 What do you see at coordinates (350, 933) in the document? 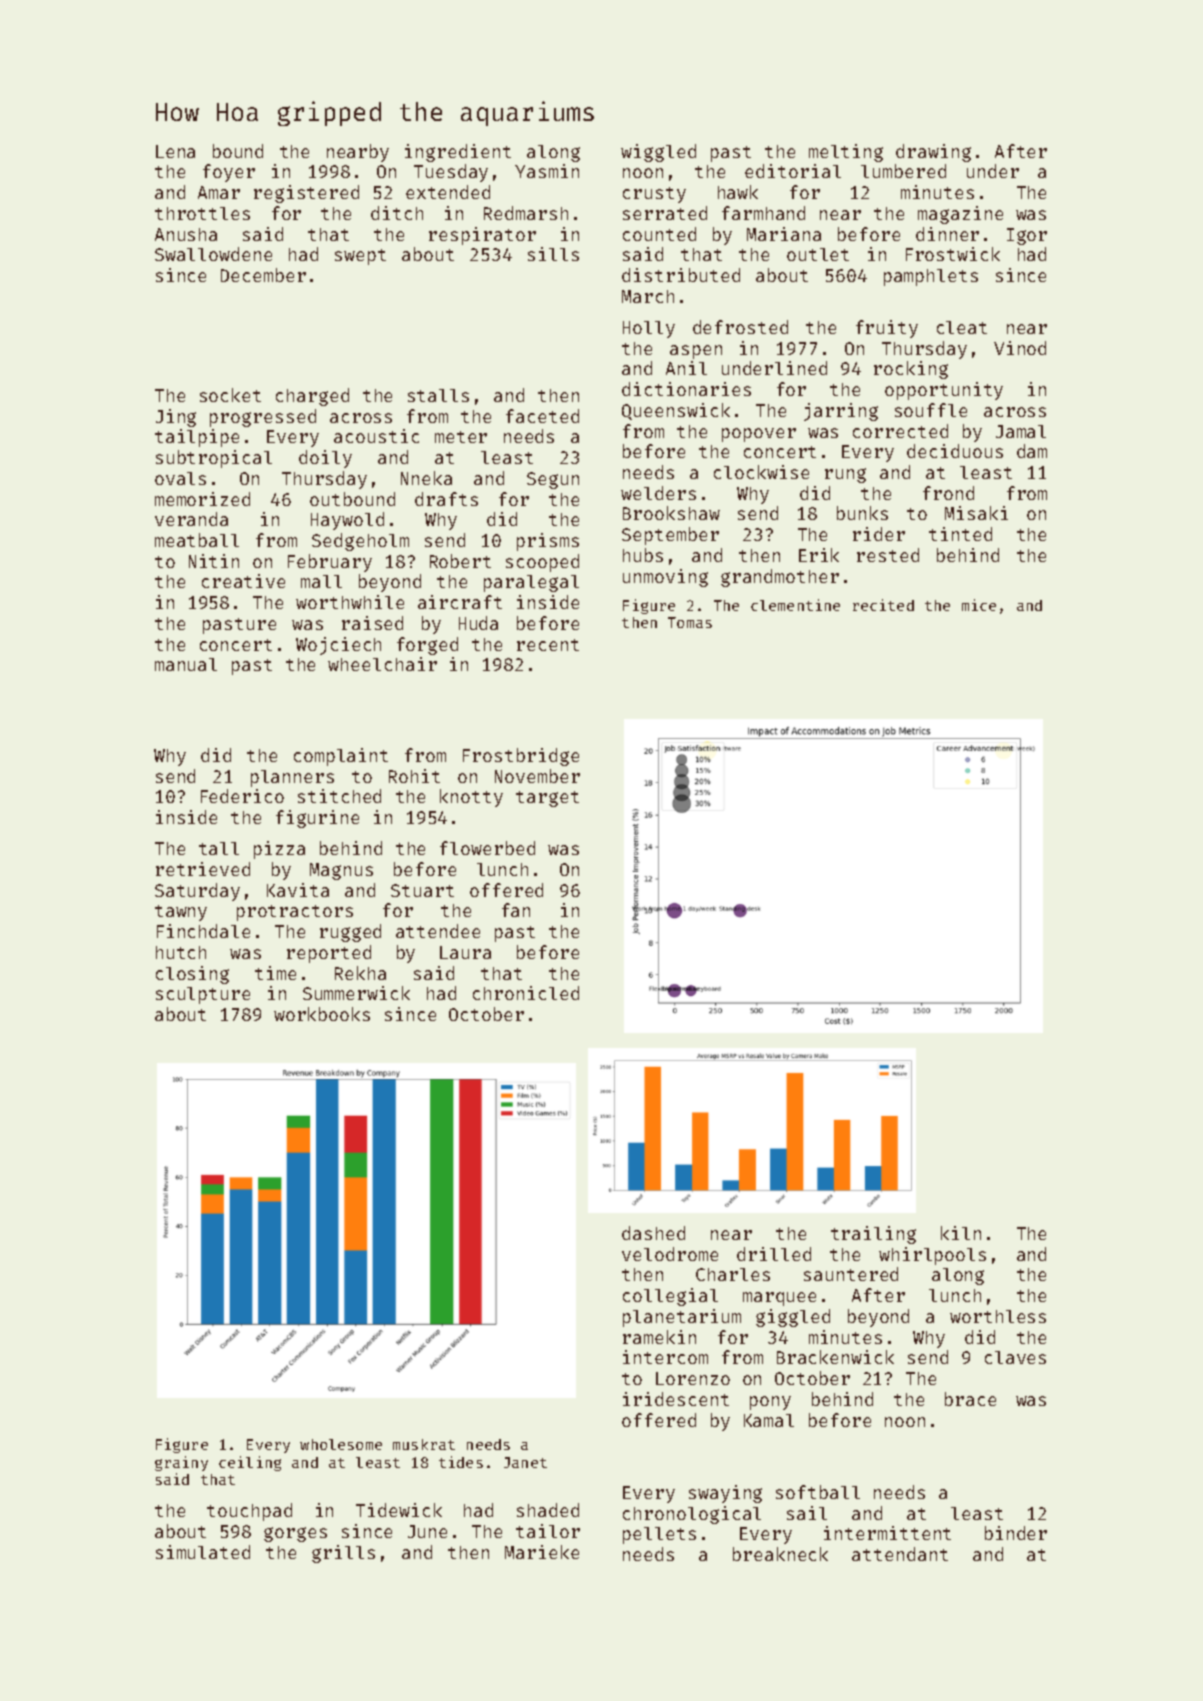
I see `rugged` at bounding box center [350, 933].
